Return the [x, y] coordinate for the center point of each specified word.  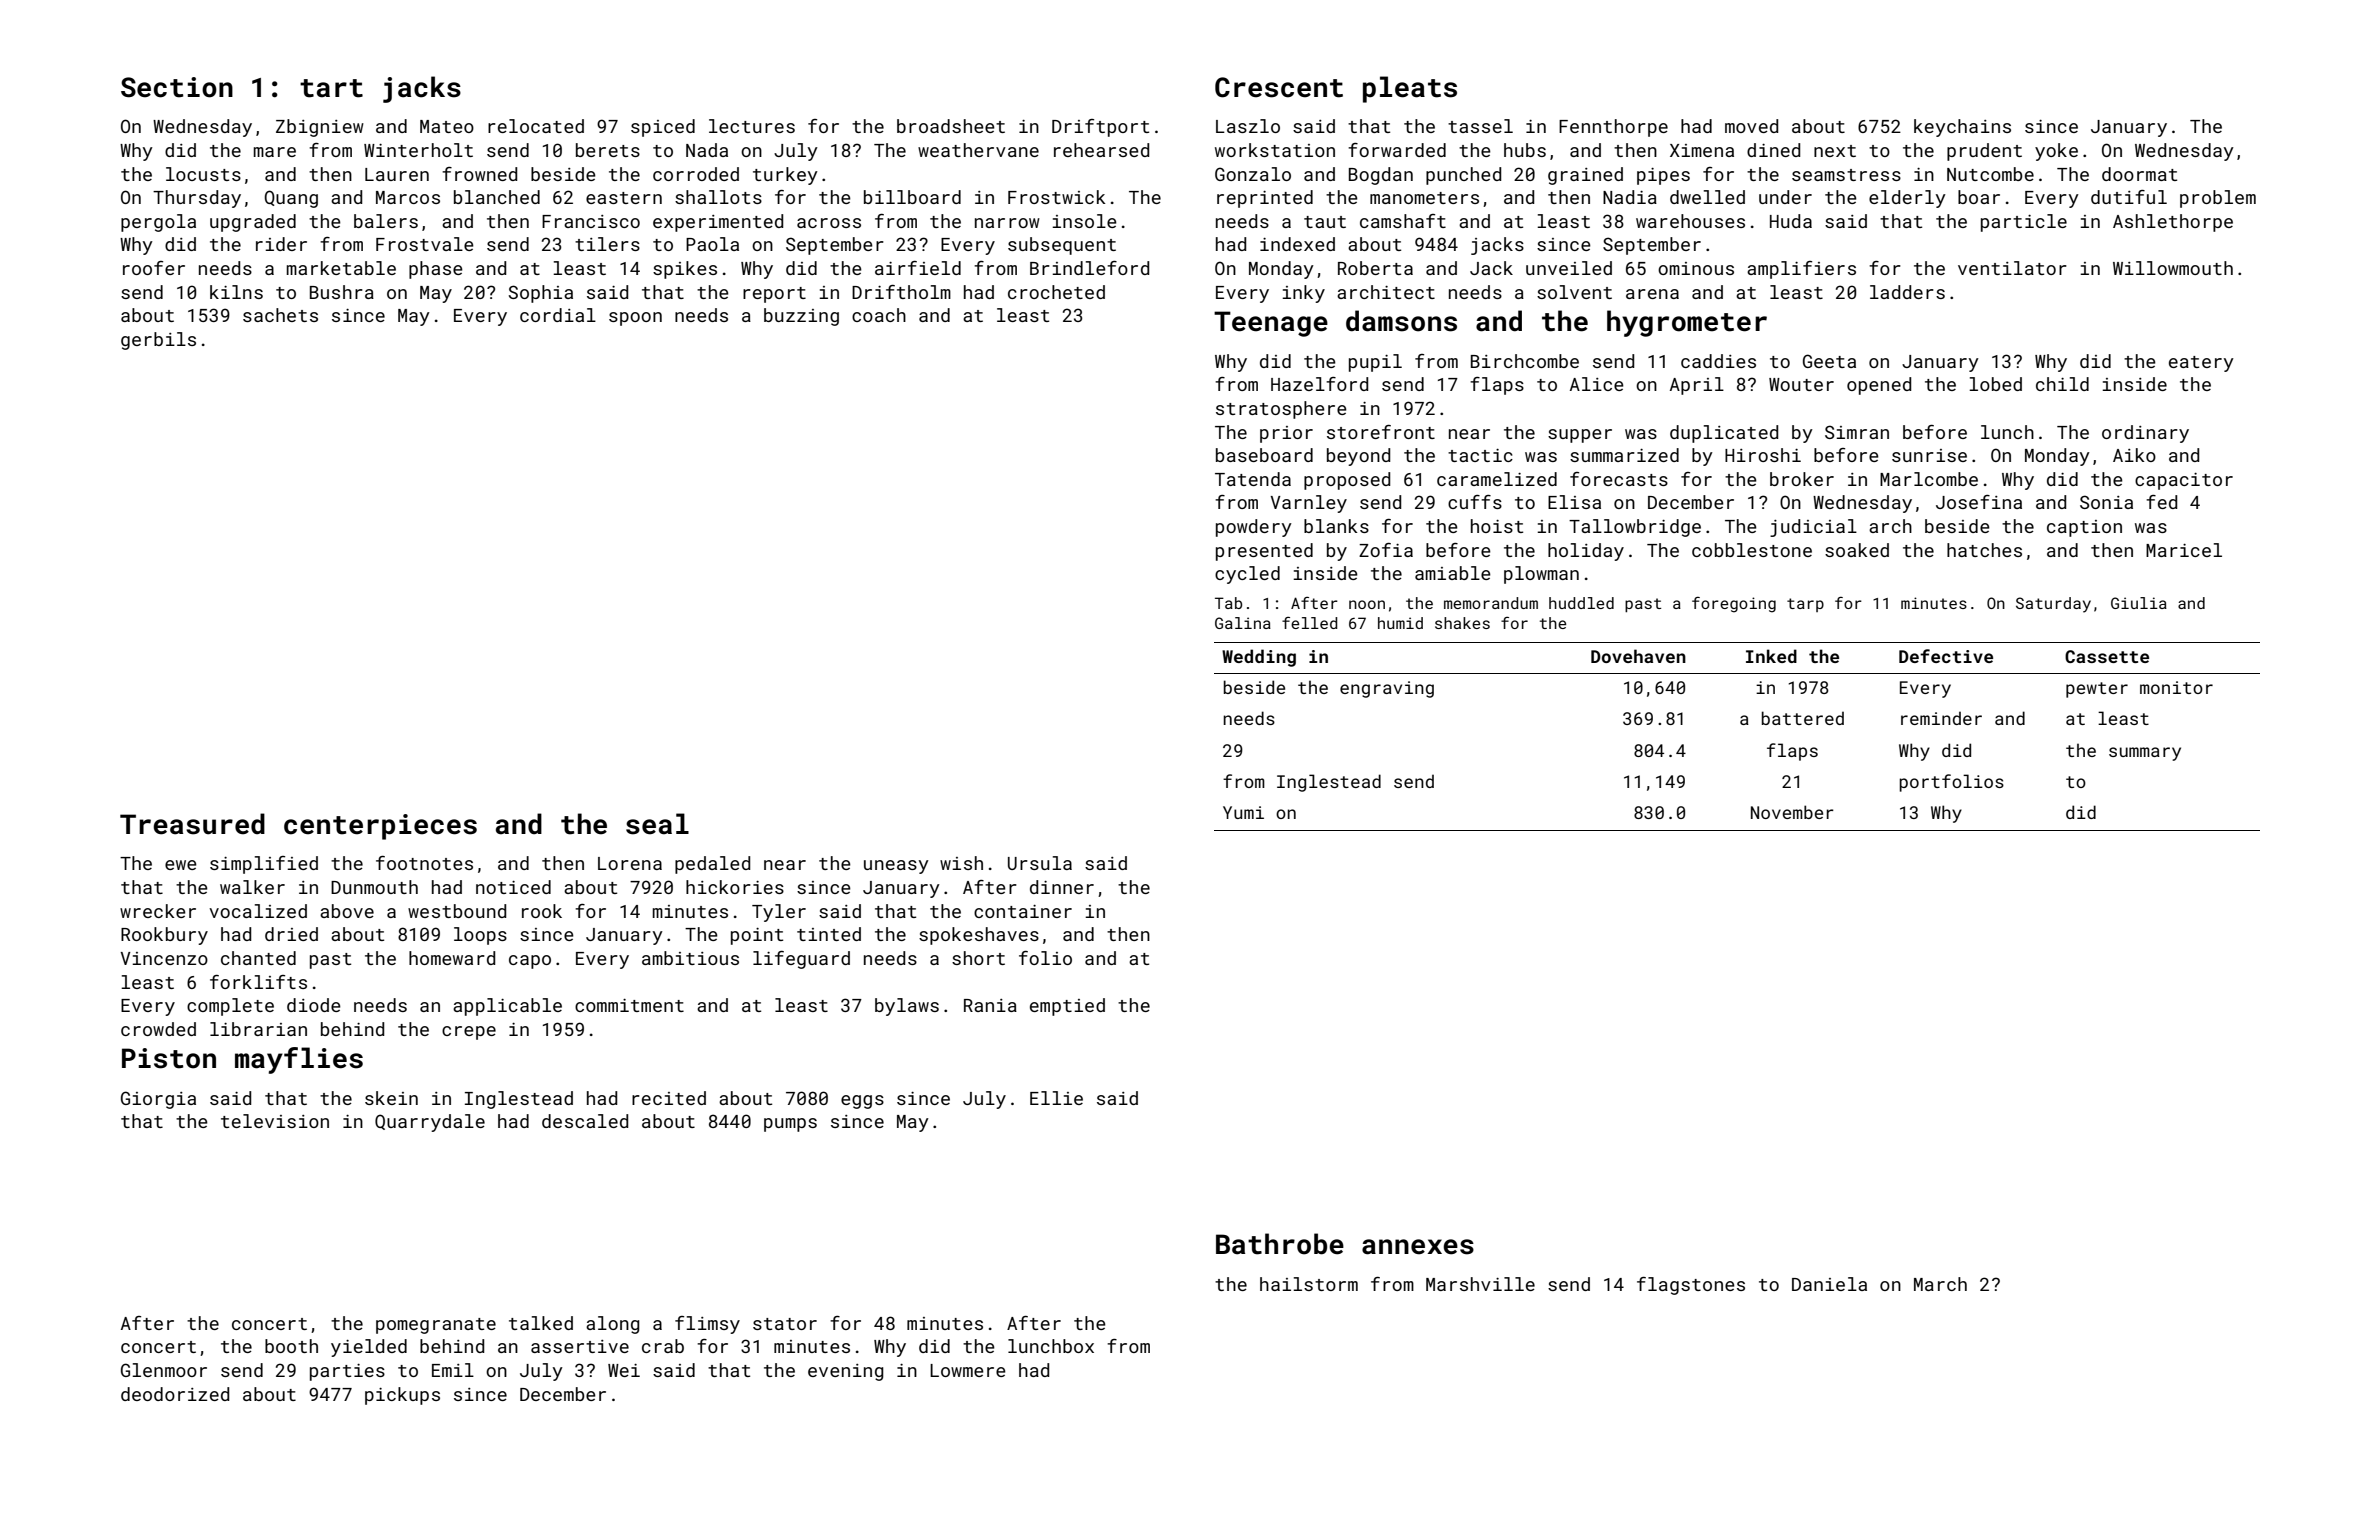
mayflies [299, 1060]
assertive [580, 1346]
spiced [663, 128]
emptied [1067, 1007]
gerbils [158, 341]
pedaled [712, 865]
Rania [990, 1005]
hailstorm [1309, 1284]
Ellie [1056, 1098]
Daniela [1829, 1284]
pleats [1410, 89]
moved [1751, 126]
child [2062, 384]
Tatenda [1253, 479]
